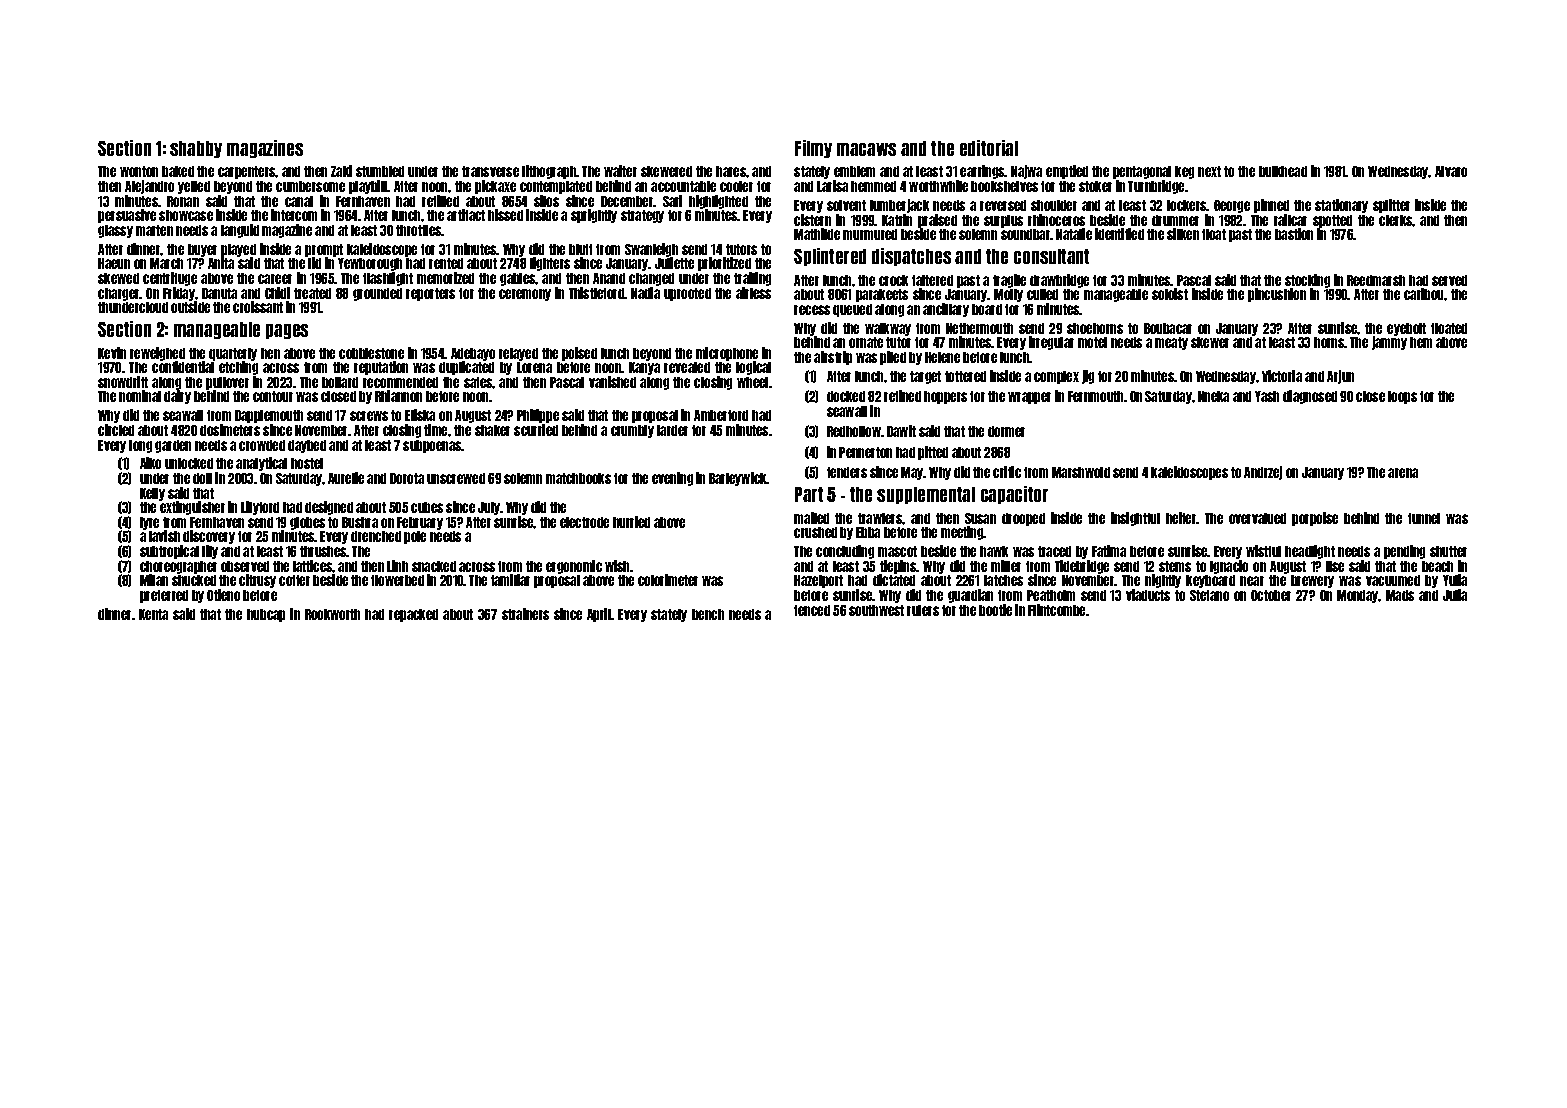 The height and width of the page is (1108, 1567). What do you see at coordinates (1402, 397) in the page?
I see `loops` at bounding box center [1402, 397].
